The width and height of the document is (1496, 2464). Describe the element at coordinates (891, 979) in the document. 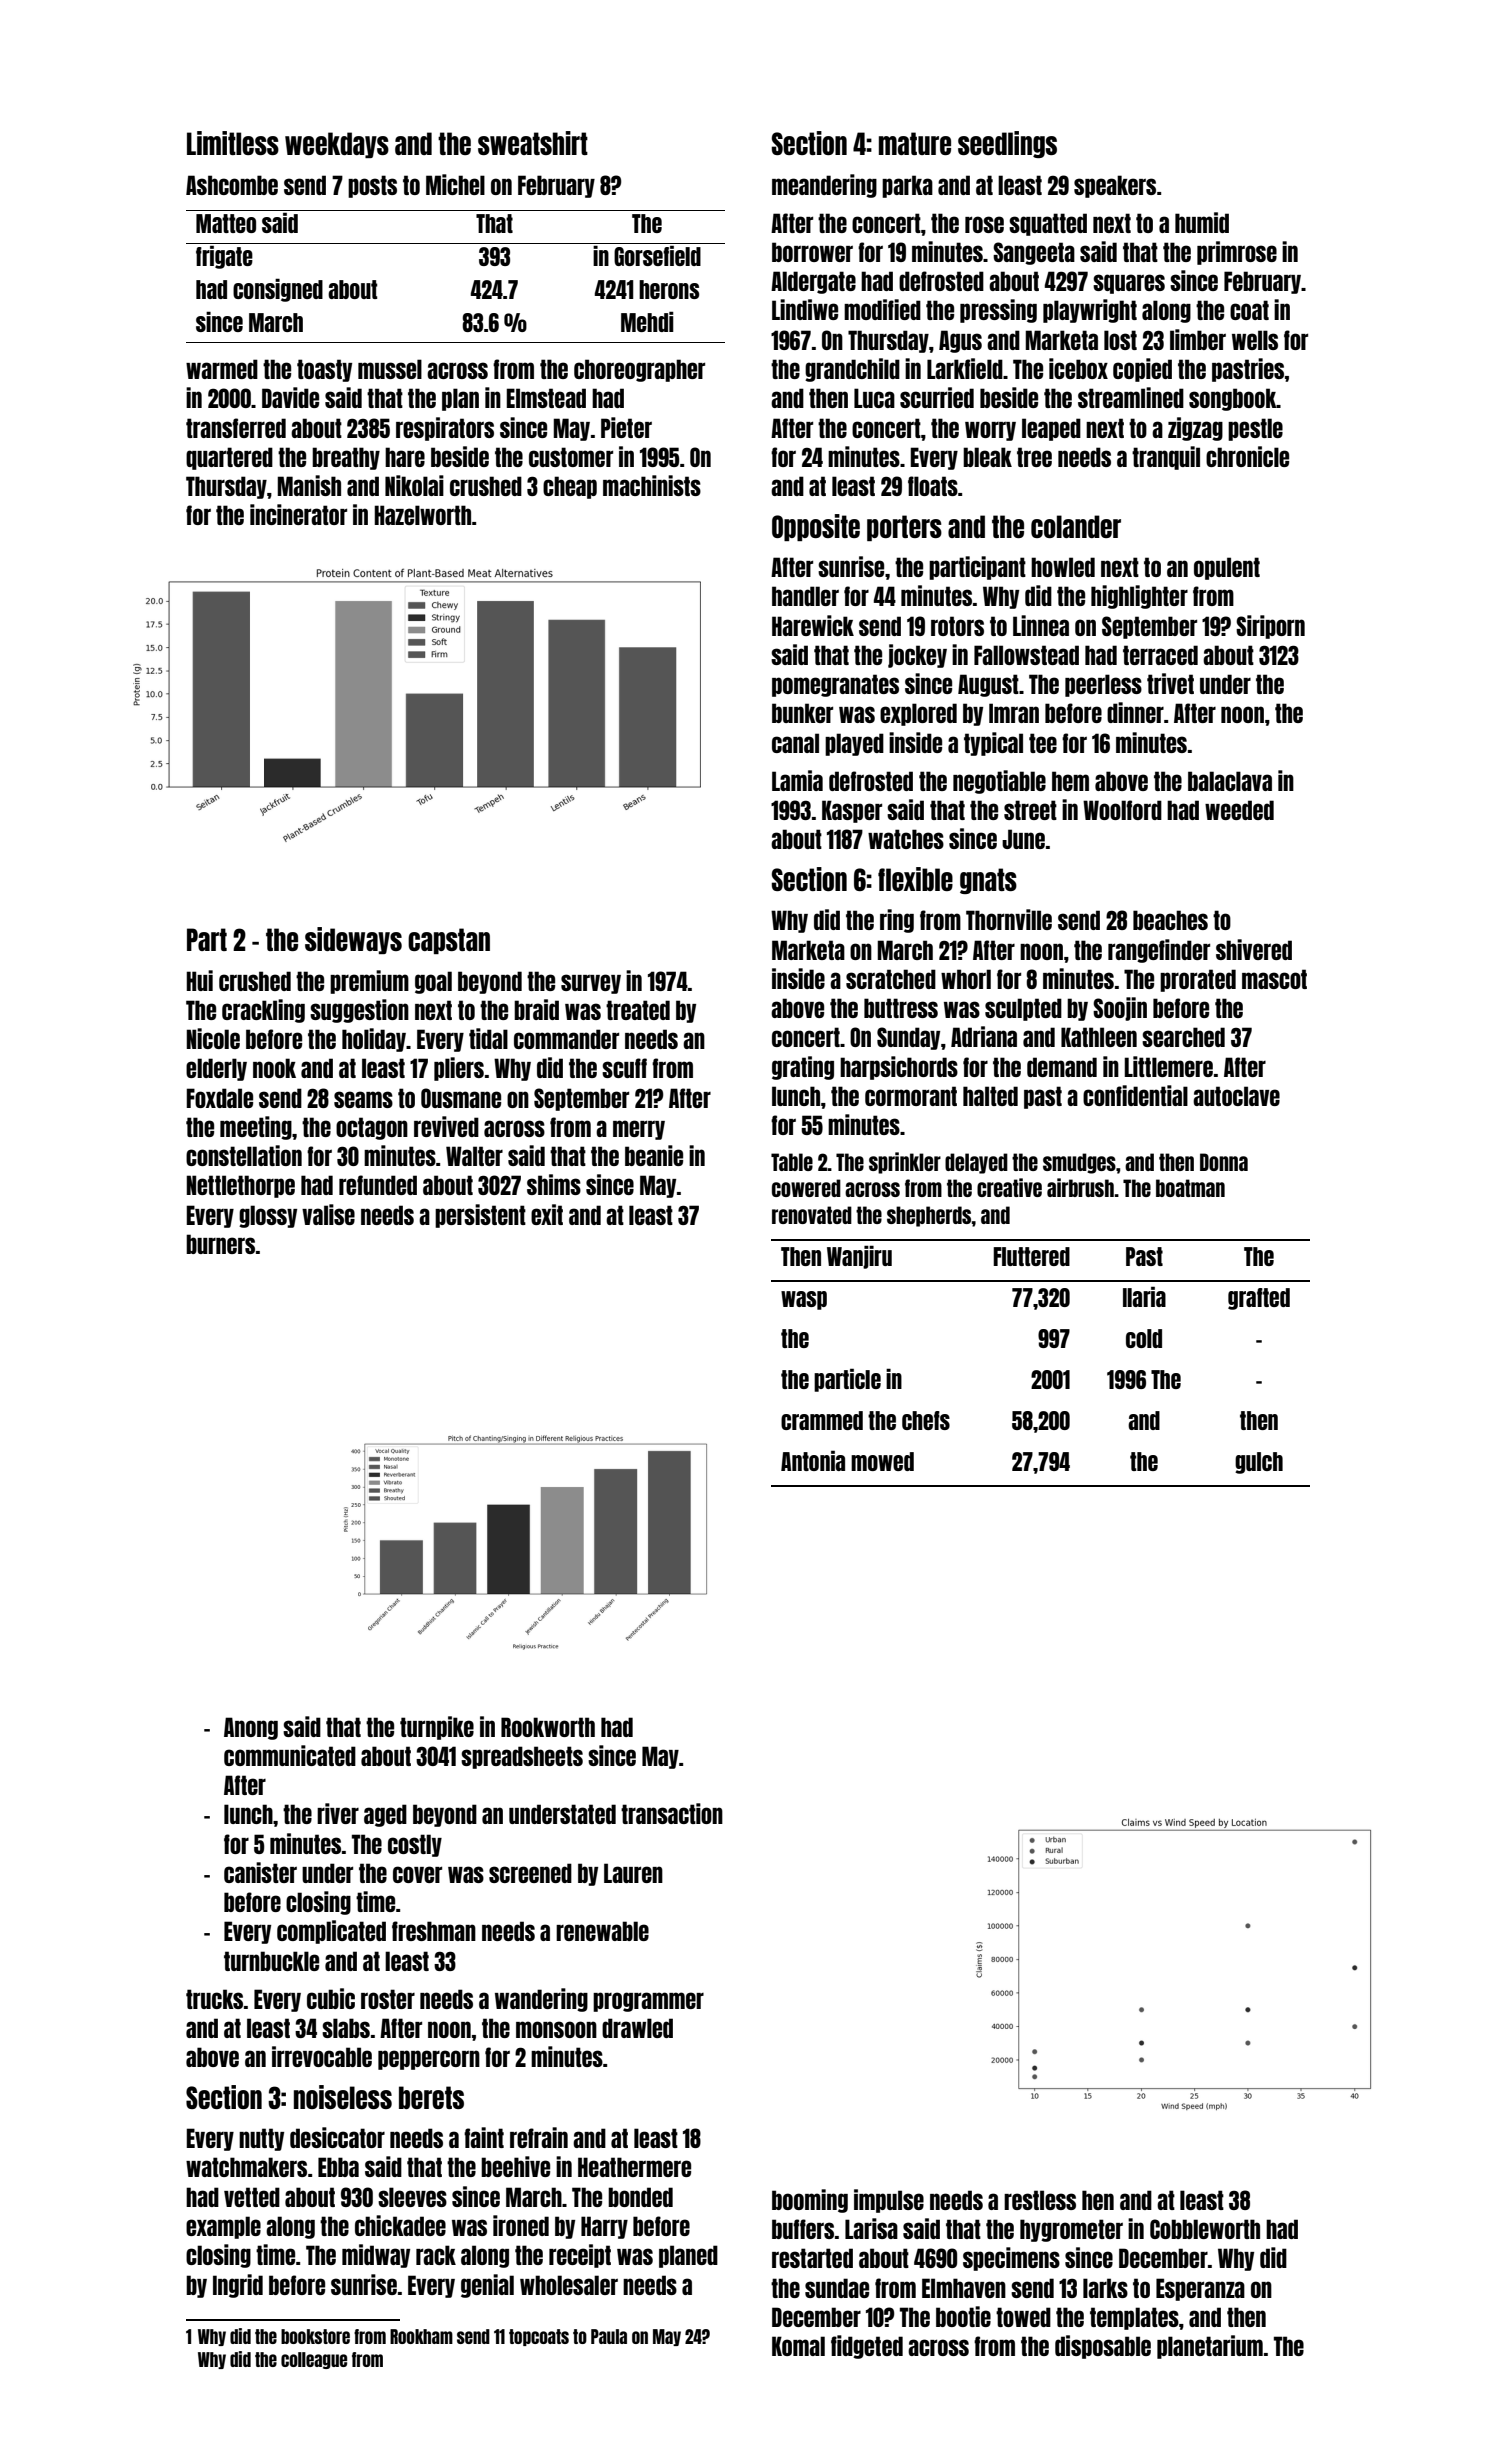

I see `scratched` at that location.
